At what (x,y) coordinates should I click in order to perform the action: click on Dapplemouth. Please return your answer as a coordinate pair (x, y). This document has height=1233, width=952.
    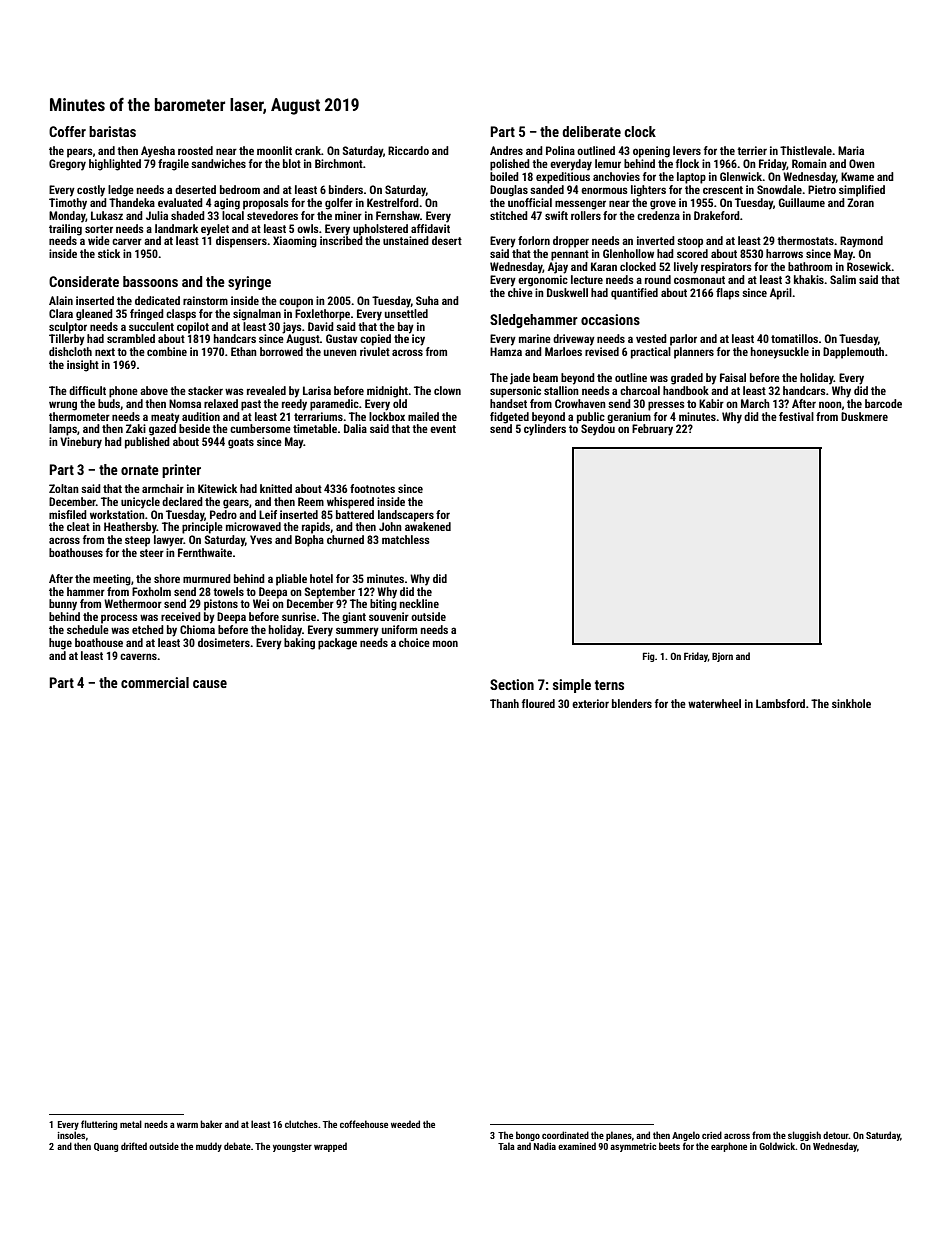
    Looking at the image, I should click on (853, 353).
